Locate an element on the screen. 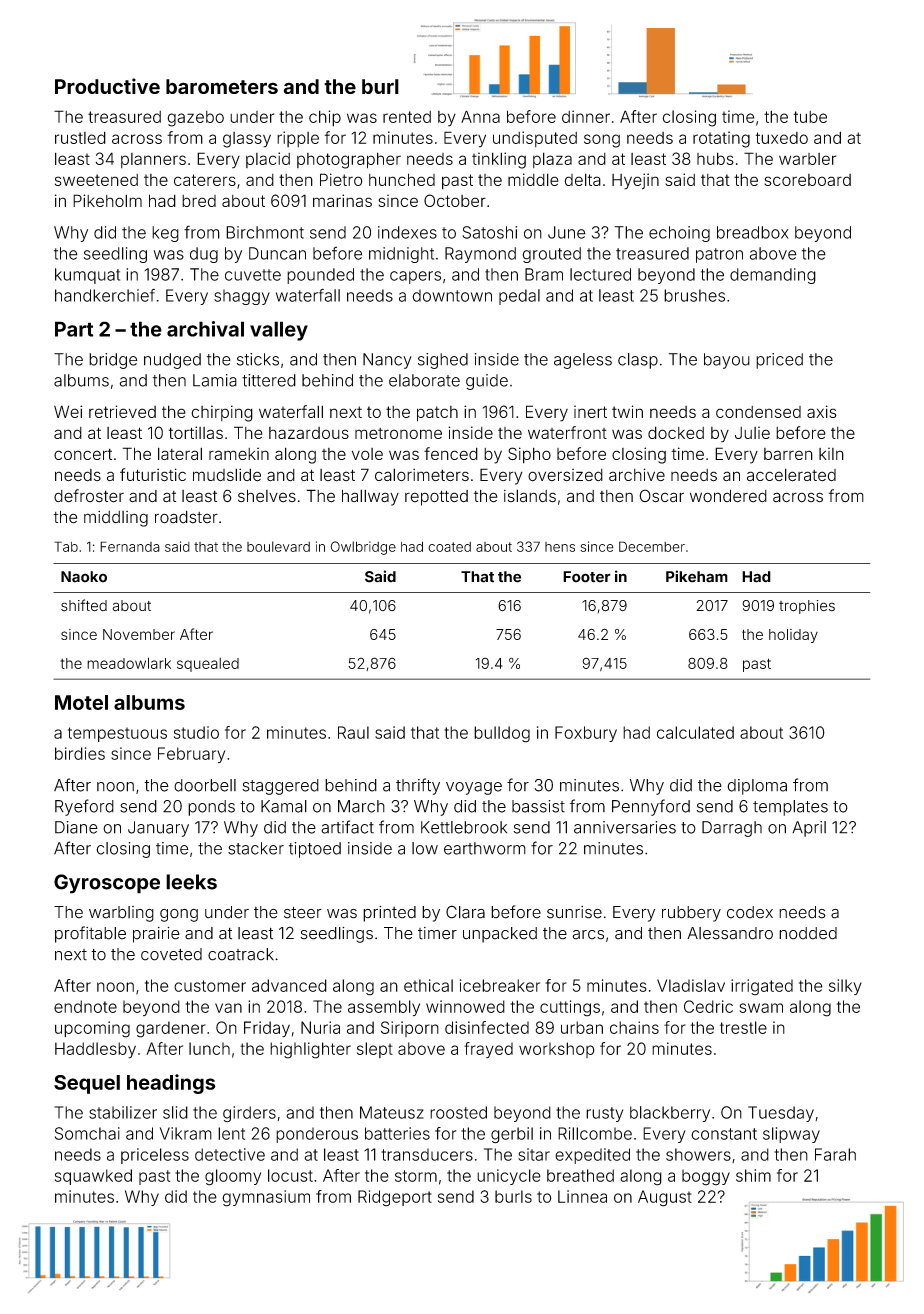  Pennyford is located at coordinates (651, 807).
